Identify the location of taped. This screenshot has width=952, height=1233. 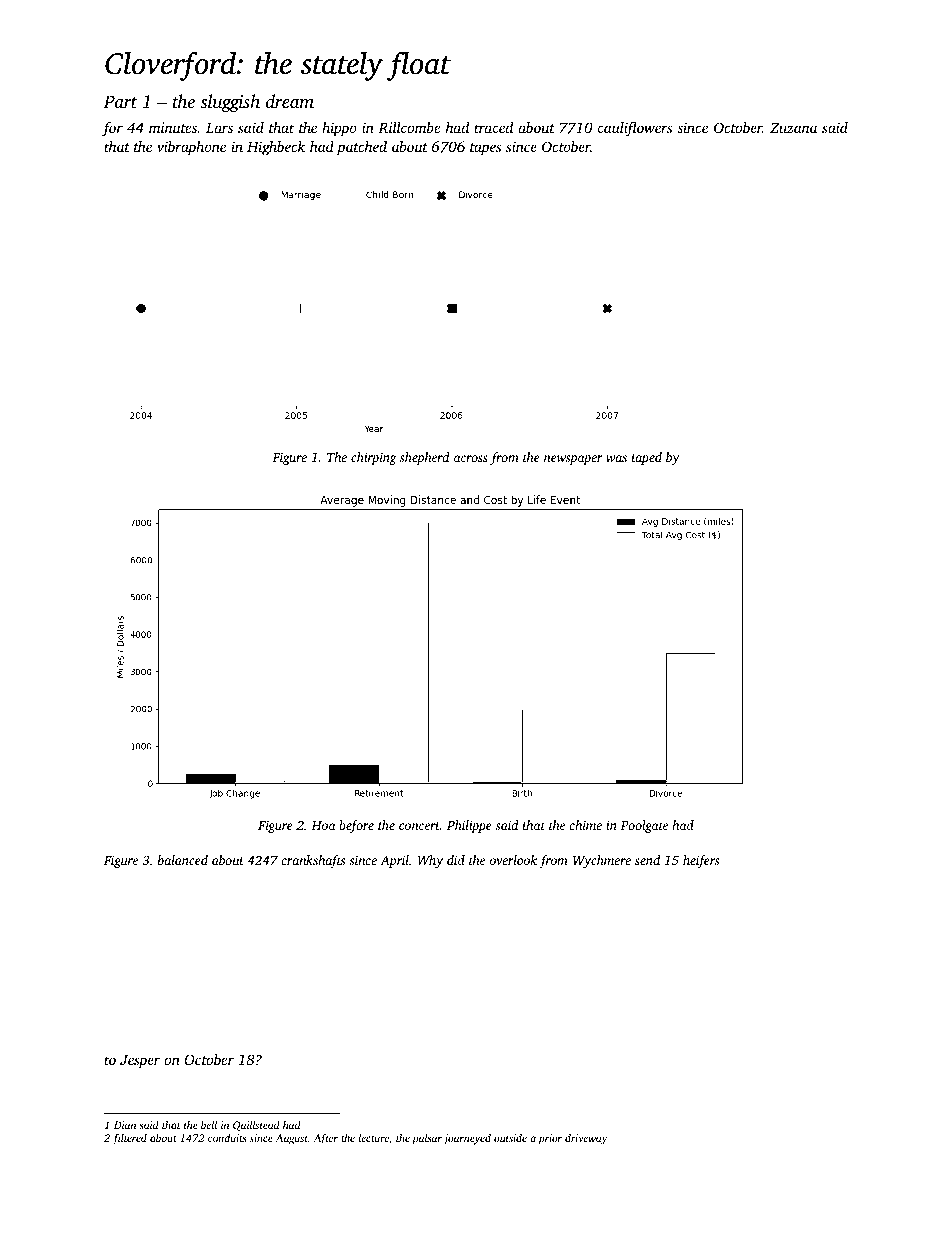
(647, 458).
